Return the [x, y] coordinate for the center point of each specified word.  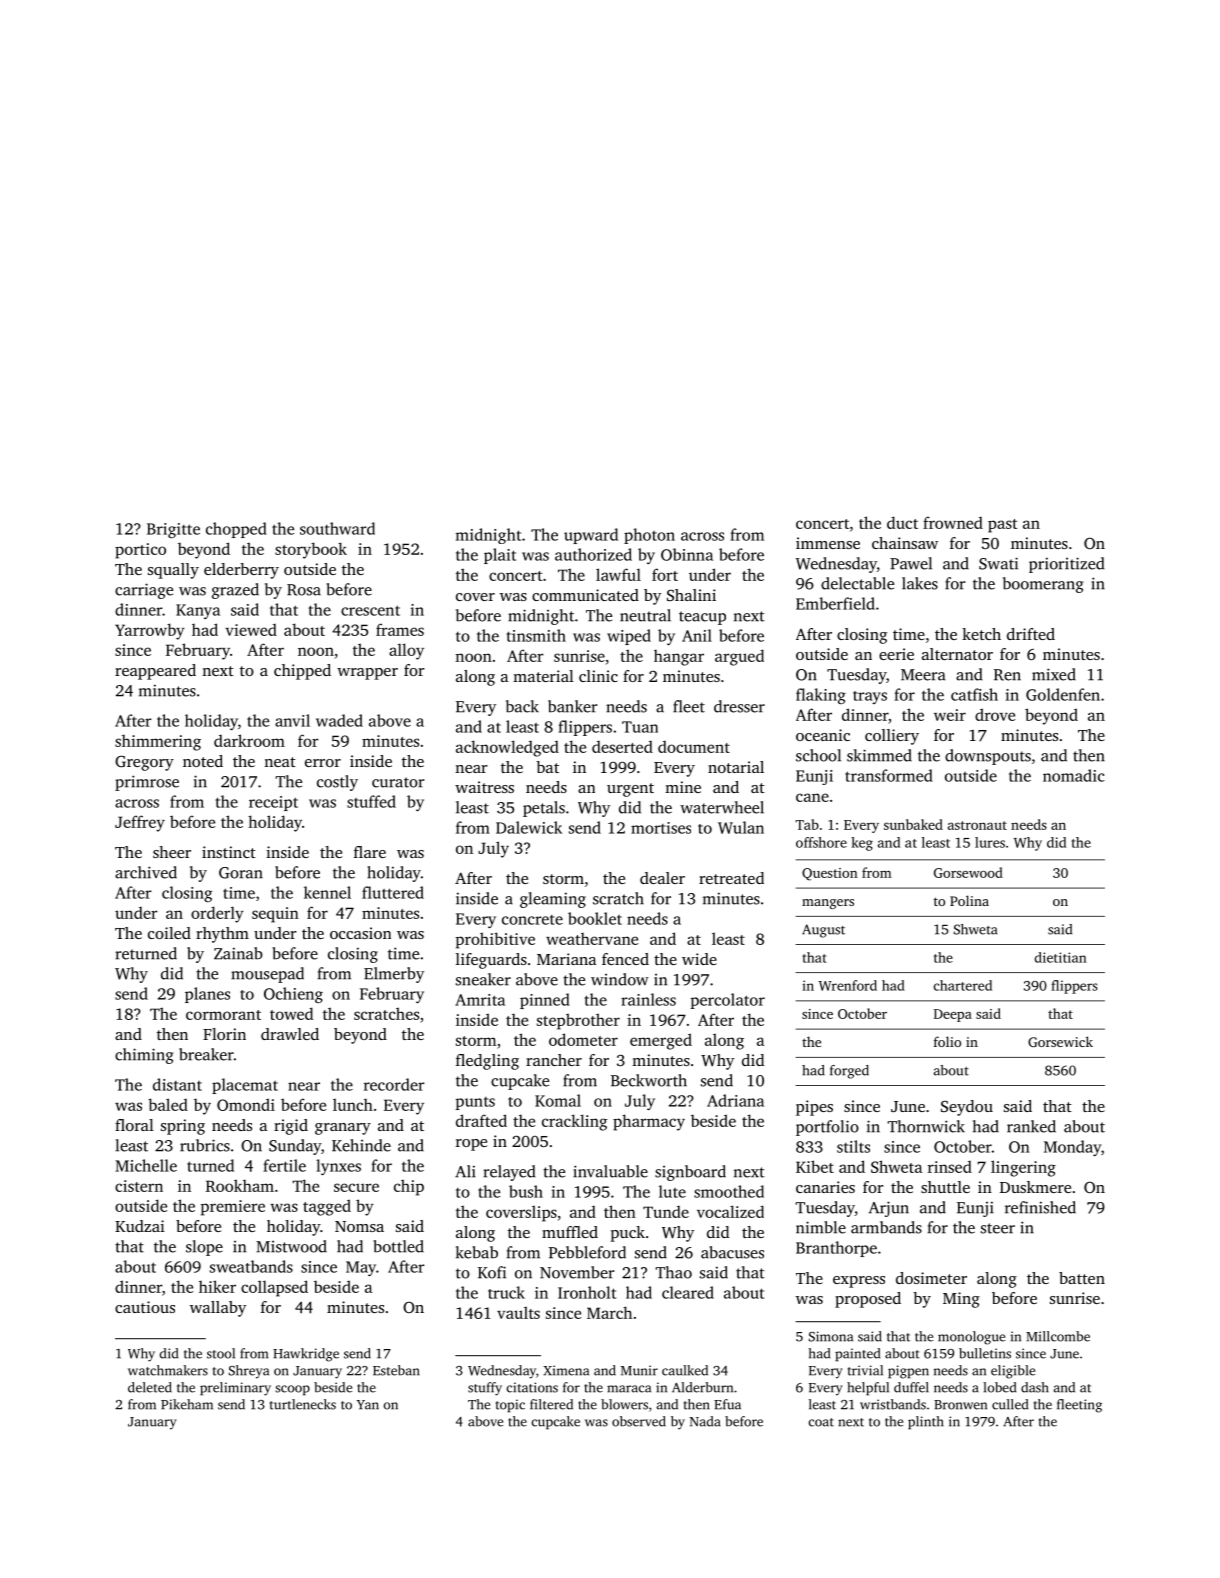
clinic [598, 676]
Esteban [396, 1370]
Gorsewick [1060, 1041]
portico [140, 551]
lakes [920, 583]
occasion [360, 933]
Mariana [566, 959]
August [823, 931]
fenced [625, 959]
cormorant [223, 1015]
